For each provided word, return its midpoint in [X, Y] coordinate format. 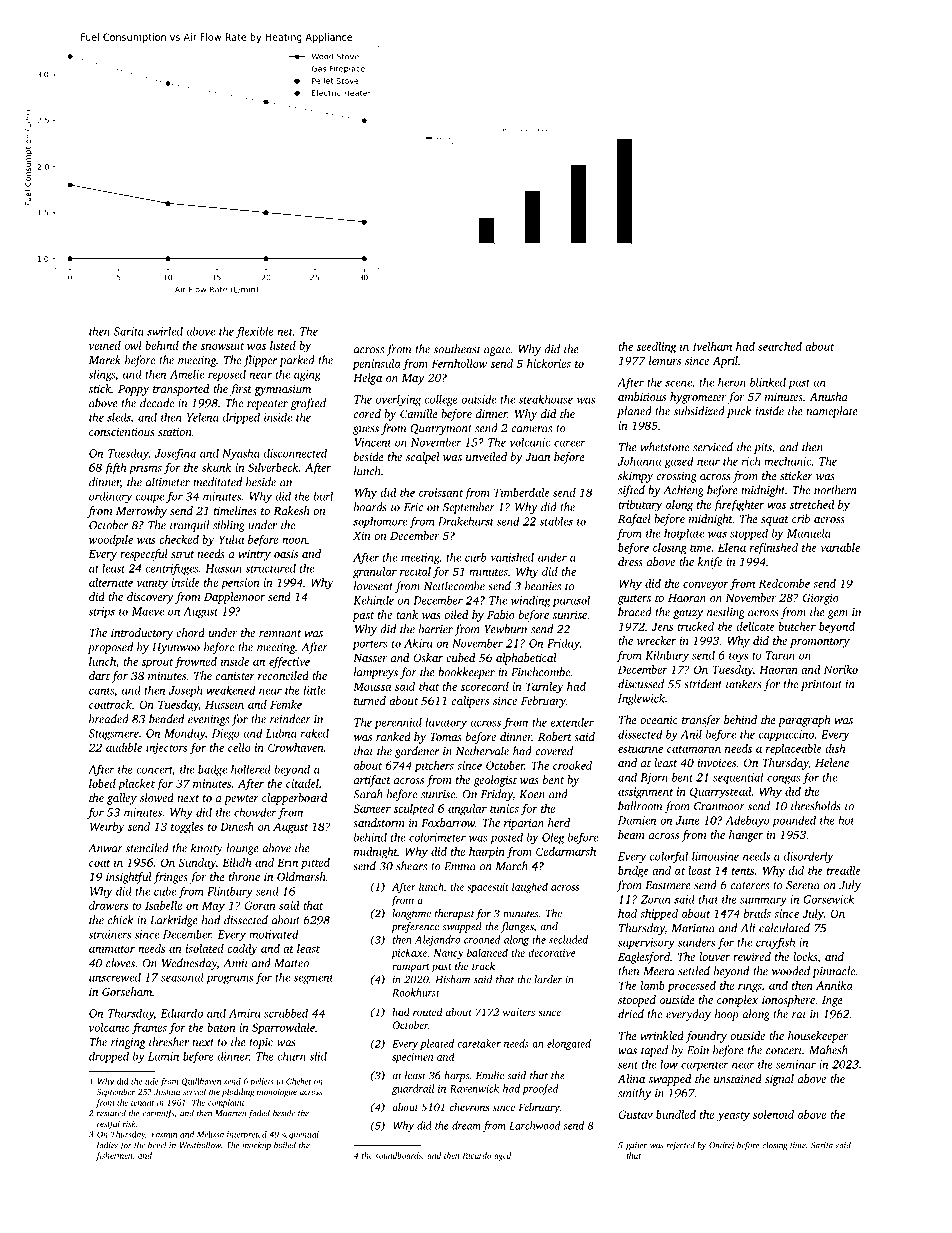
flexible [255, 332]
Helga [367, 379]
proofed [540, 1089]
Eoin [698, 1050]
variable [840, 547]
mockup [256, 1146]
